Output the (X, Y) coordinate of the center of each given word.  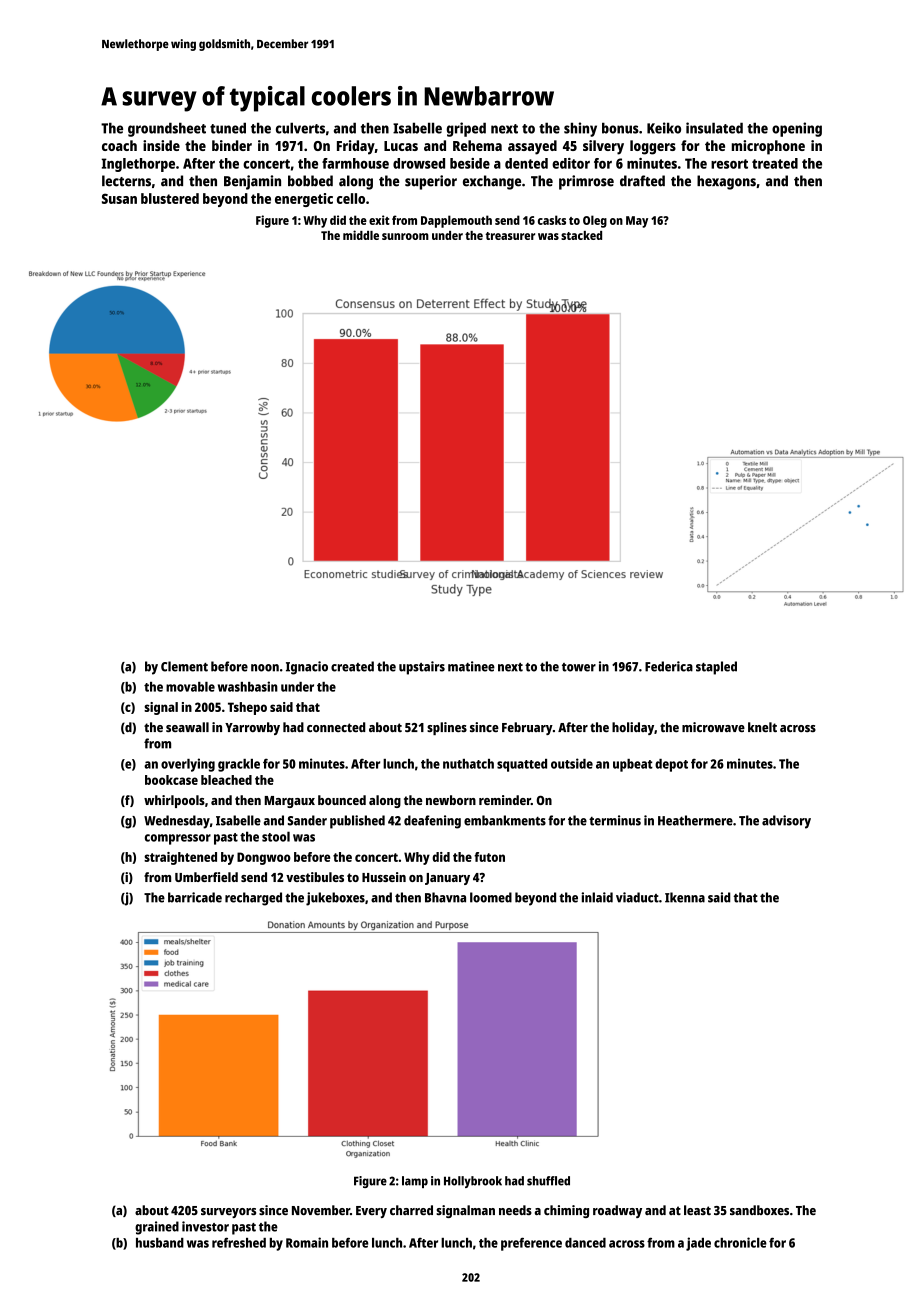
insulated (714, 128)
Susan (119, 198)
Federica (669, 666)
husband (160, 1243)
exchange (492, 182)
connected (336, 727)
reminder (505, 800)
